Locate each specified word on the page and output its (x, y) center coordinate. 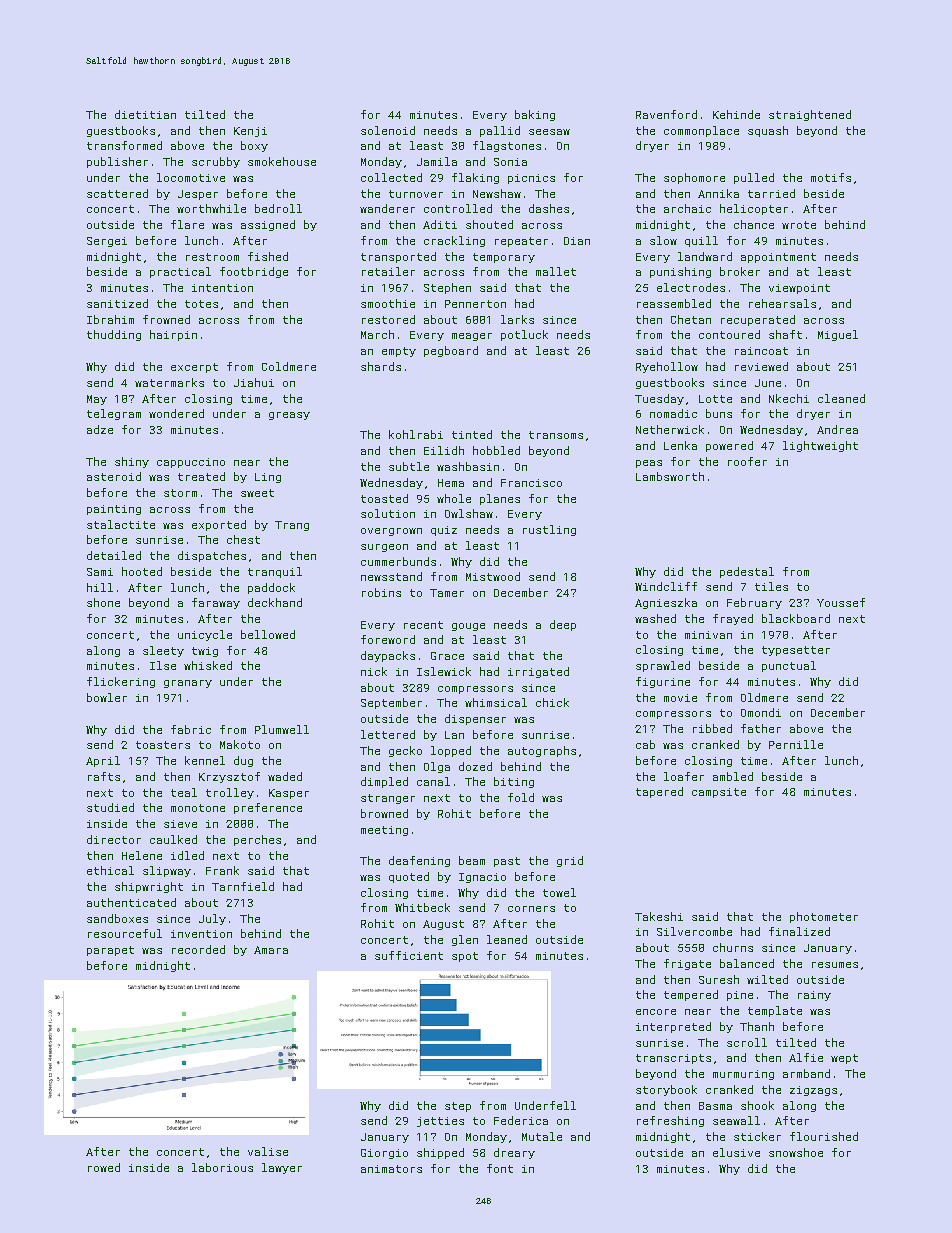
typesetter (796, 651)
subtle (409, 466)
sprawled (663, 666)
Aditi (440, 224)
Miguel (838, 335)
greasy (289, 416)
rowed (104, 1167)
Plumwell (282, 729)
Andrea (837, 429)
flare (187, 224)
